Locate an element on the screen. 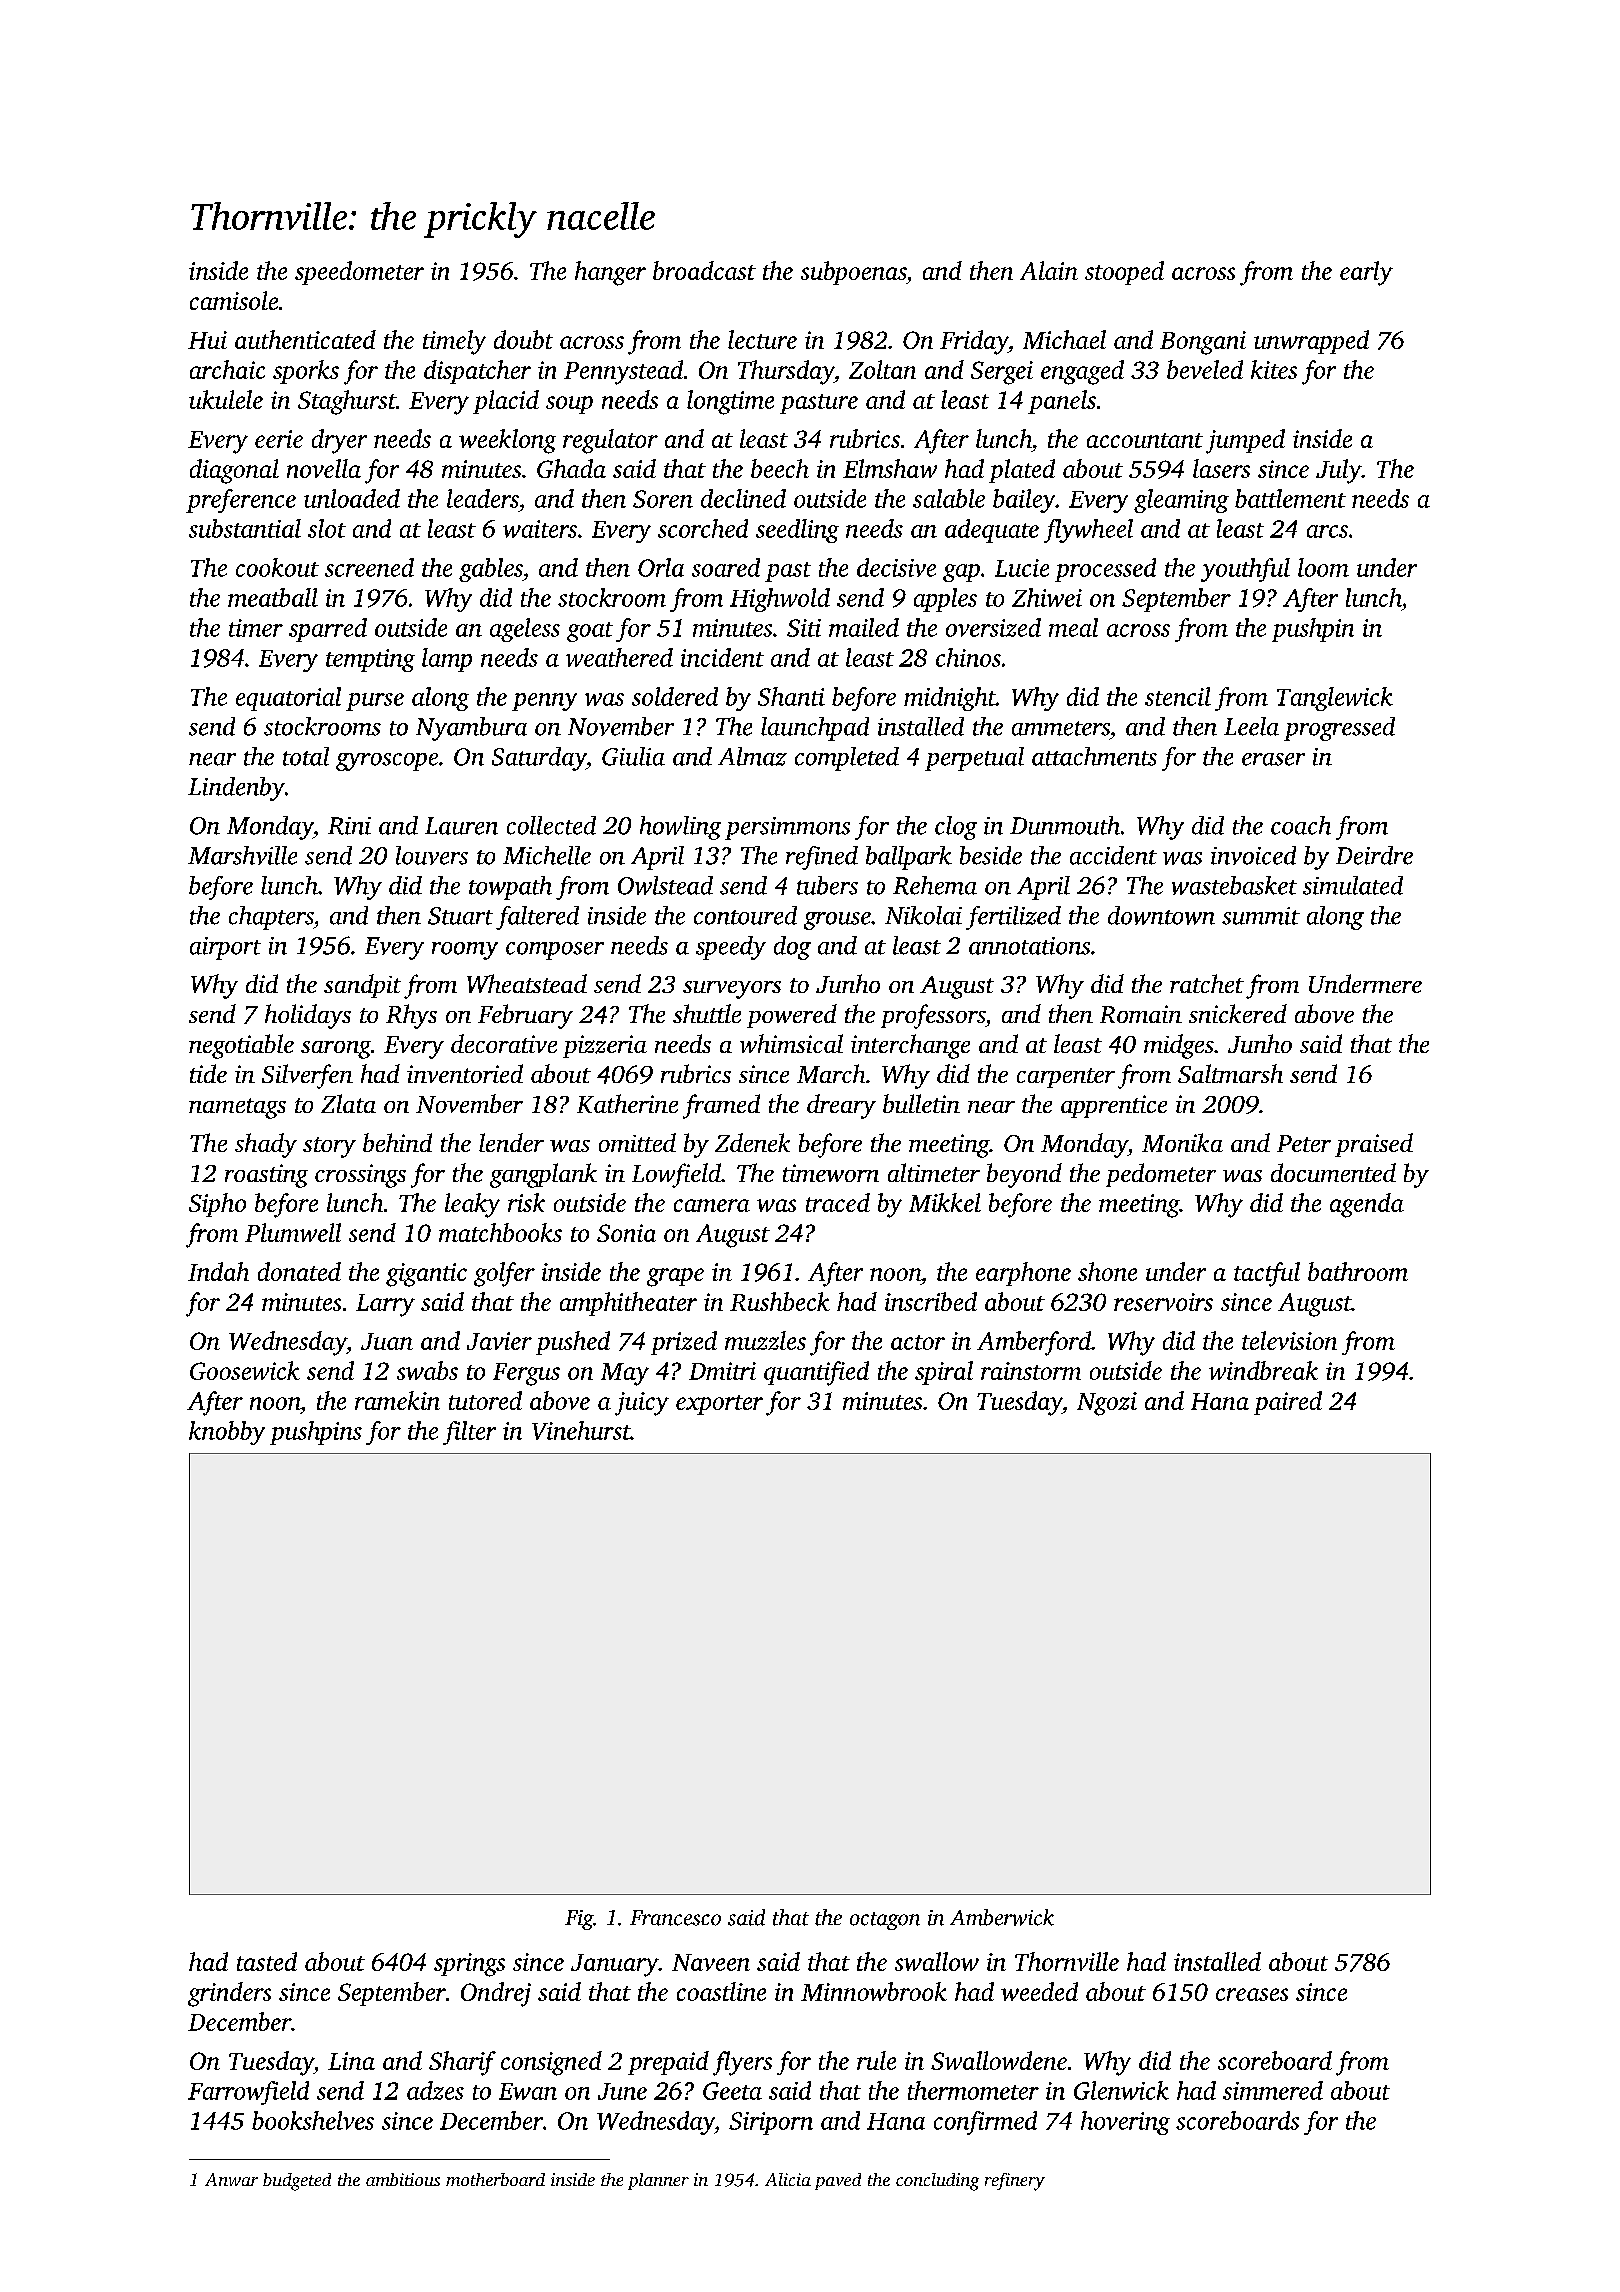 The width and height of the screenshot is (1620, 2292). Rushbeck is located at coordinates (780, 1301).
